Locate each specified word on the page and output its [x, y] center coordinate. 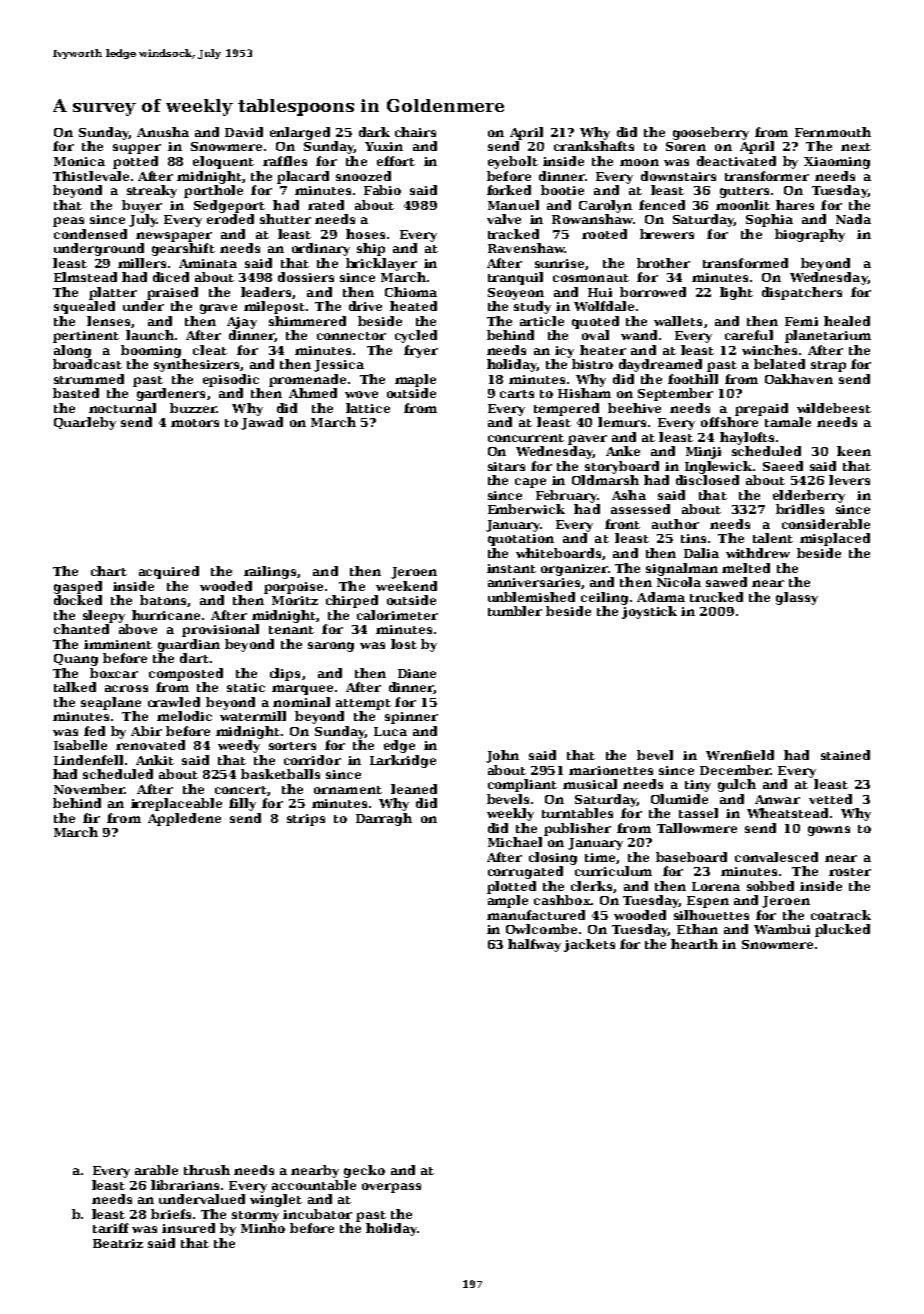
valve [504, 219]
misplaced [835, 539]
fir [91, 818]
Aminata [208, 263]
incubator [317, 1214]
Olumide [679, 799]
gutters [744, 192]
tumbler [515, 611]
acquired [169, 572]
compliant [522, 785]
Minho [263, 1228]
